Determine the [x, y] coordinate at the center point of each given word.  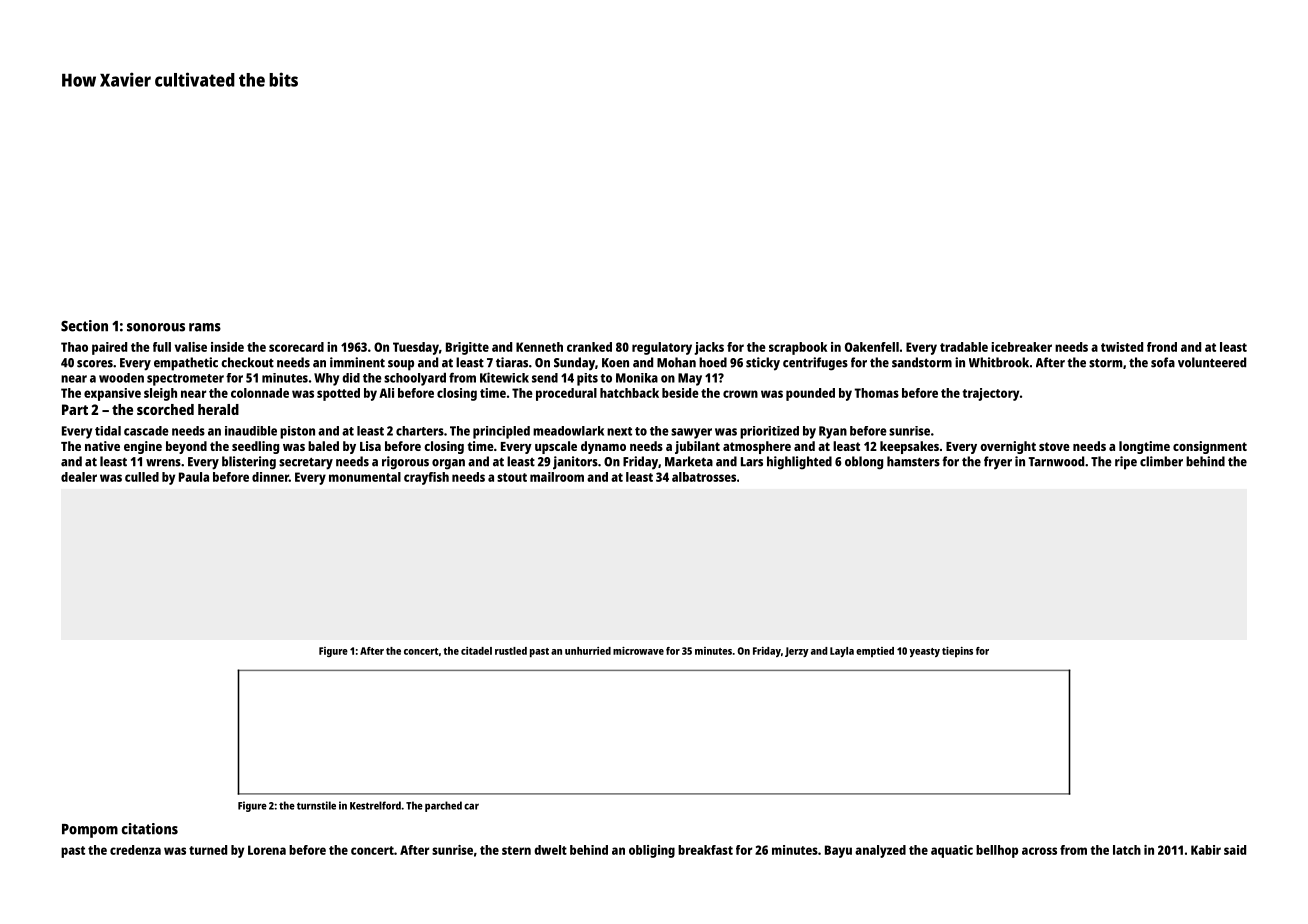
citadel [476, 651]
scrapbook [798, 348]
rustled [511, 651]
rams [205, 327]
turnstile [316, 805]
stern [516, 850]
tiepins [957, 652]
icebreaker [1021, 347]
